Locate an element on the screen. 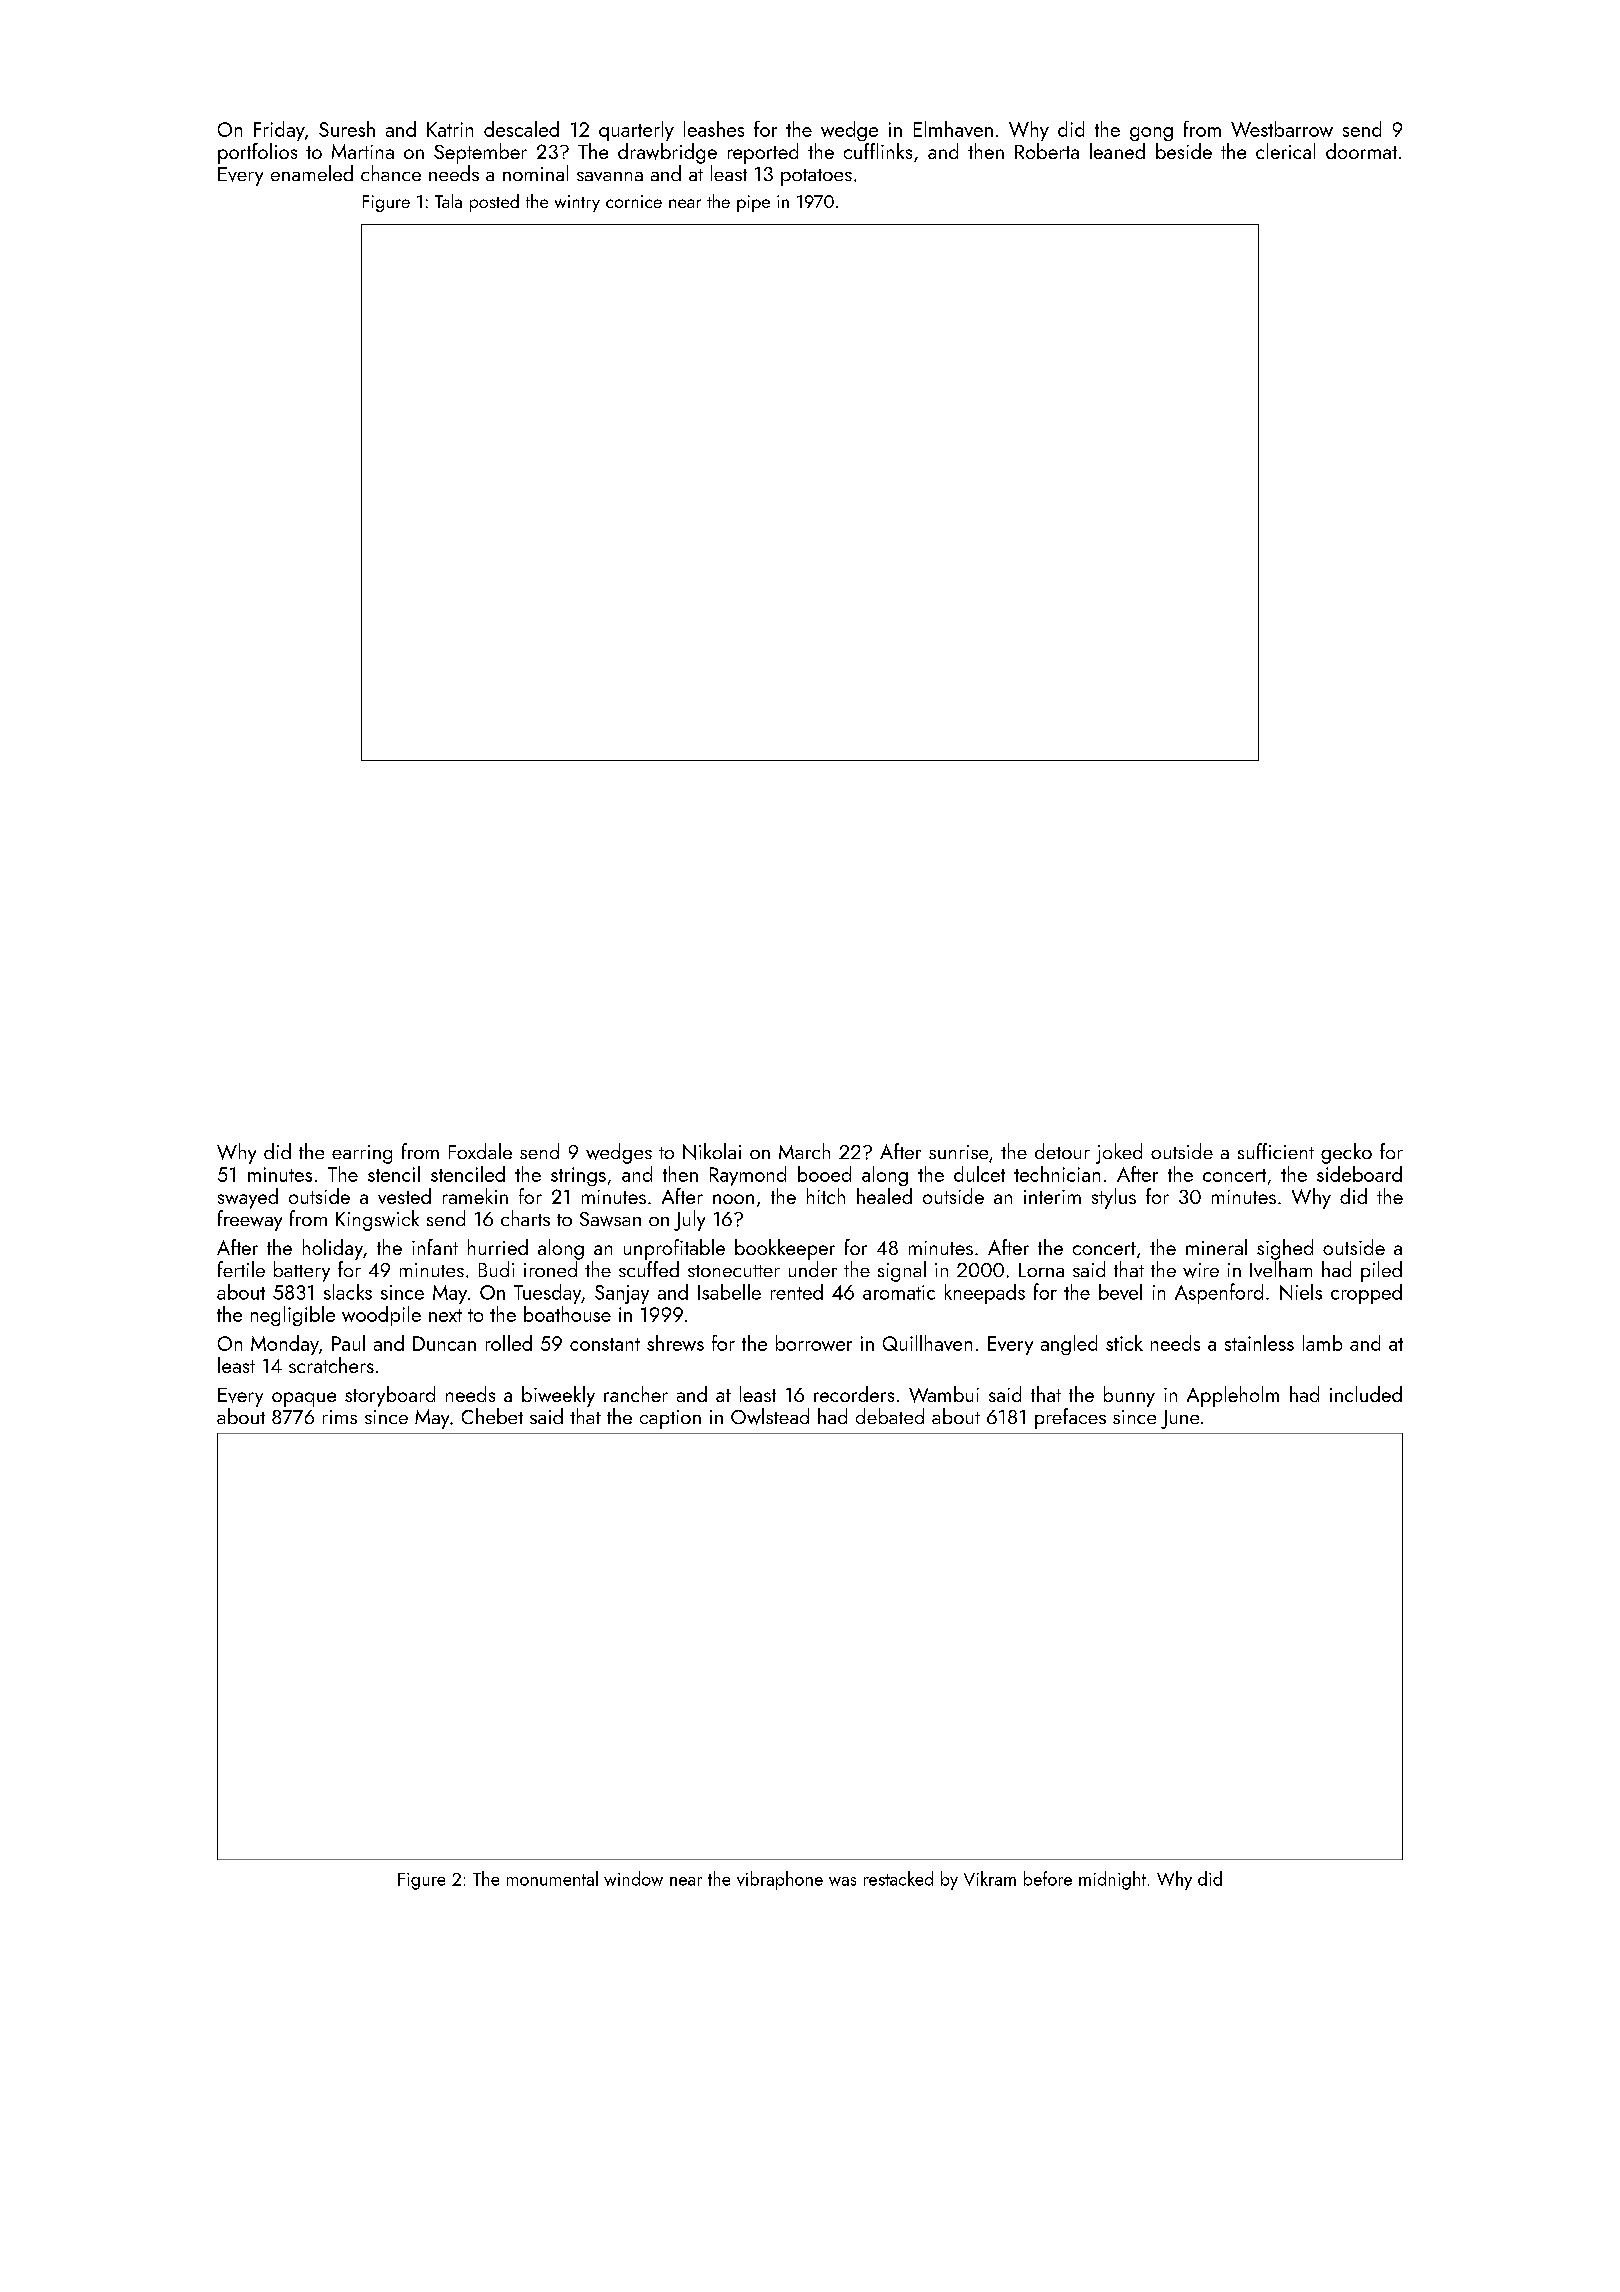 The image size is (1620, 2292). caption is located at coordinates (670, 1419).
